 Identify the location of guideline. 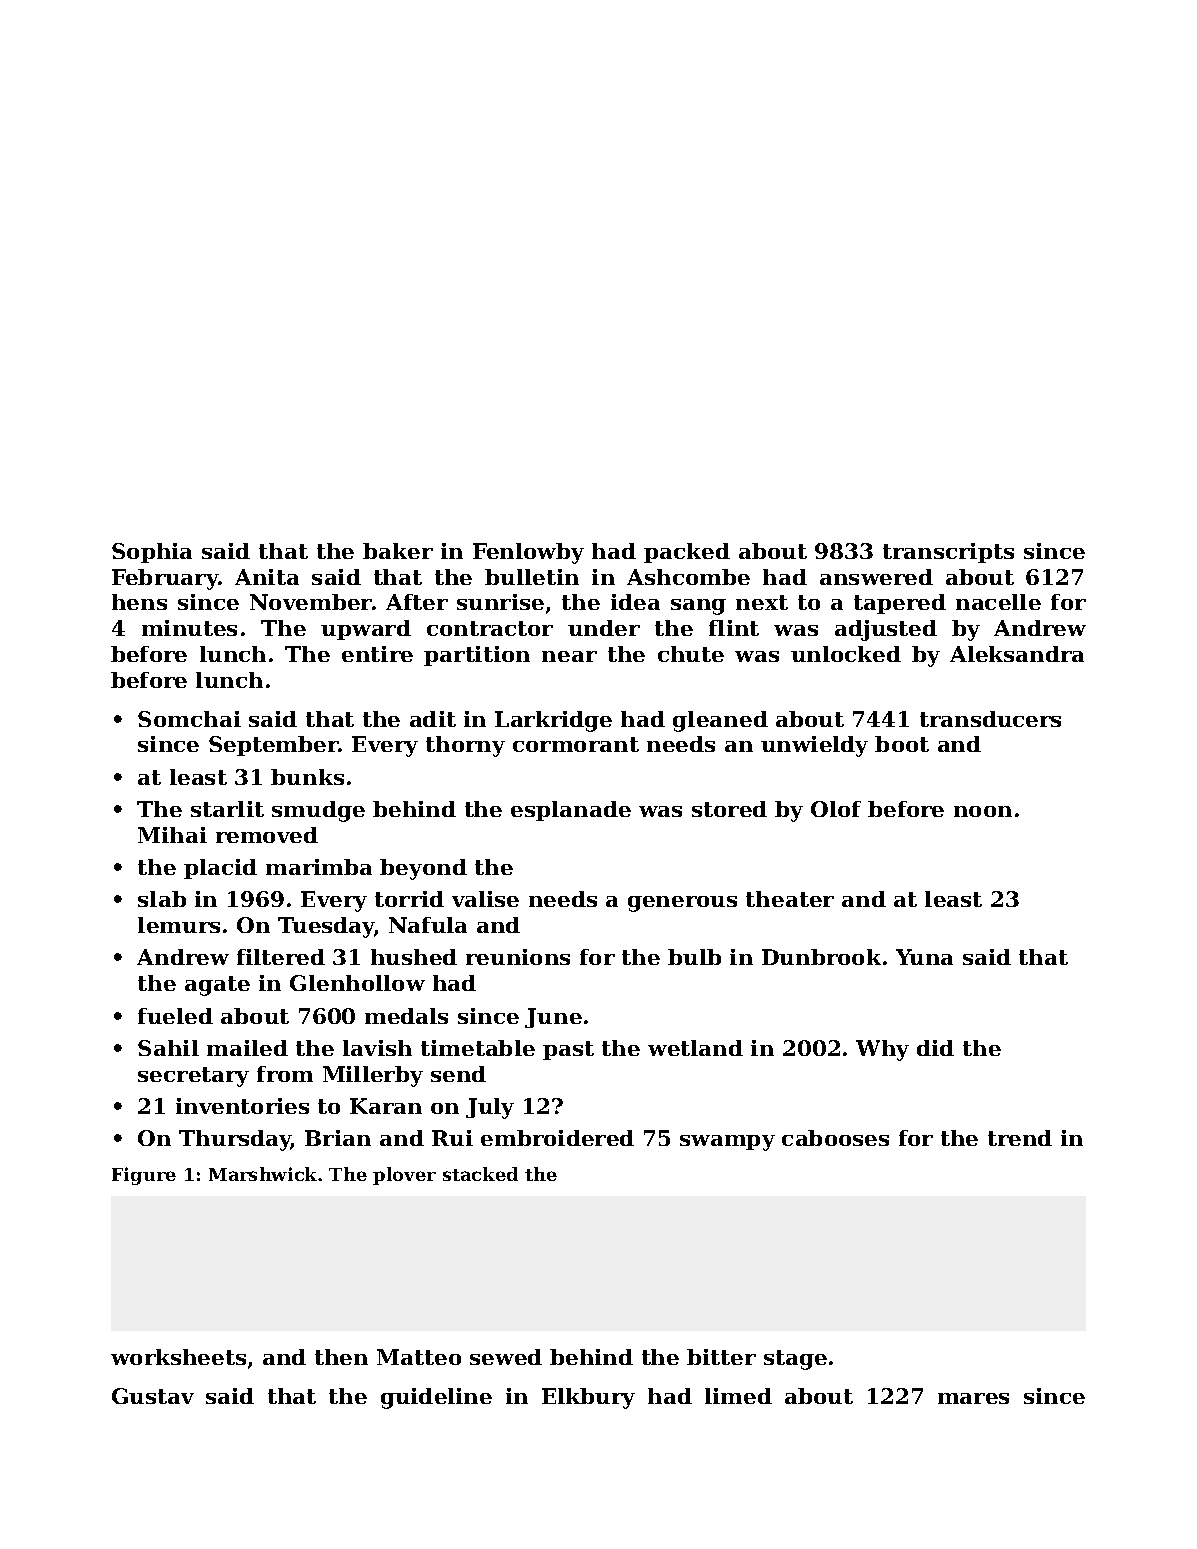
(436, 1398).
